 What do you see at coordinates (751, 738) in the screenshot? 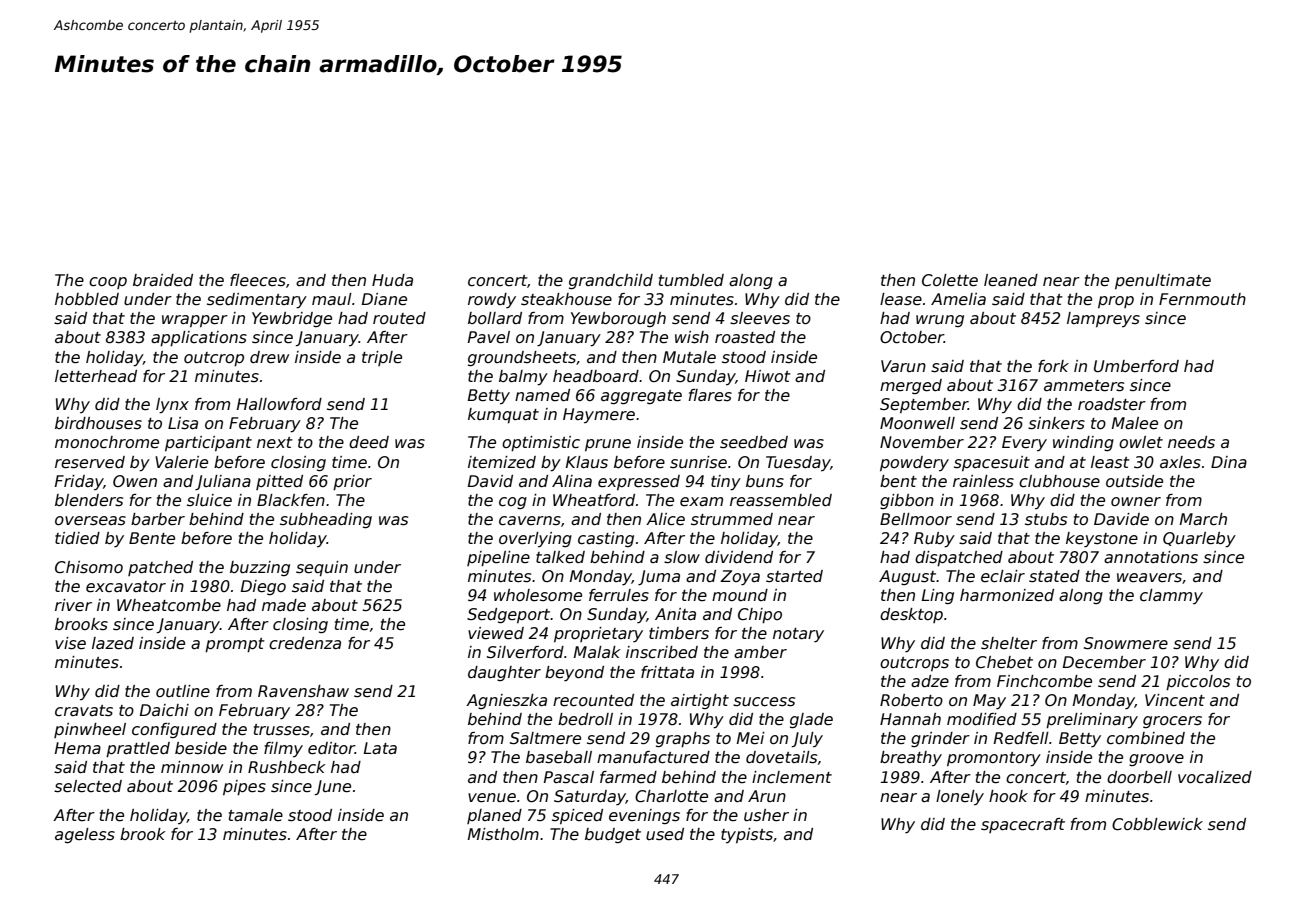
I see `Mei` at bounding box center [751, 738].
